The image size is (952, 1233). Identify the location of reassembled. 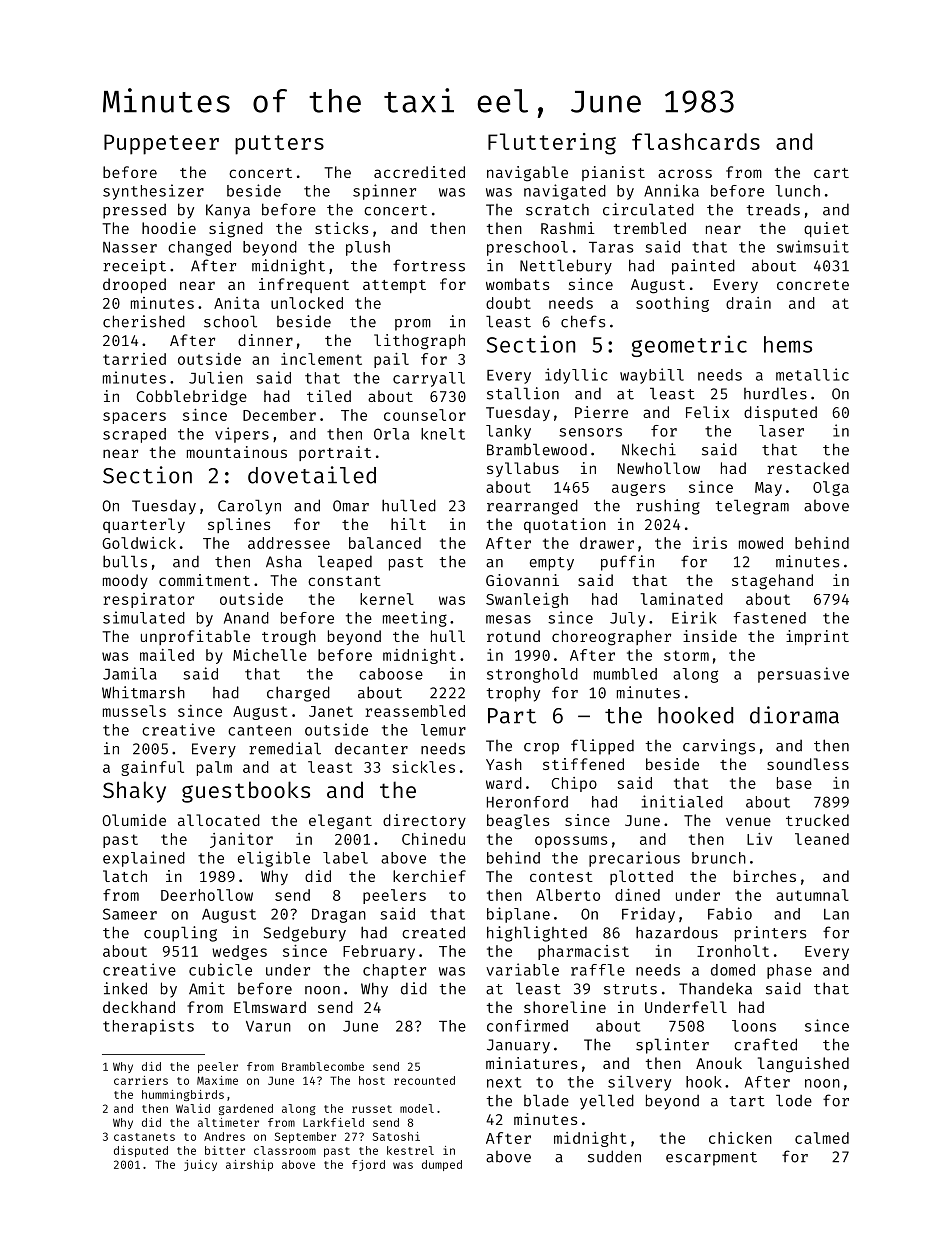
(415, 711).
